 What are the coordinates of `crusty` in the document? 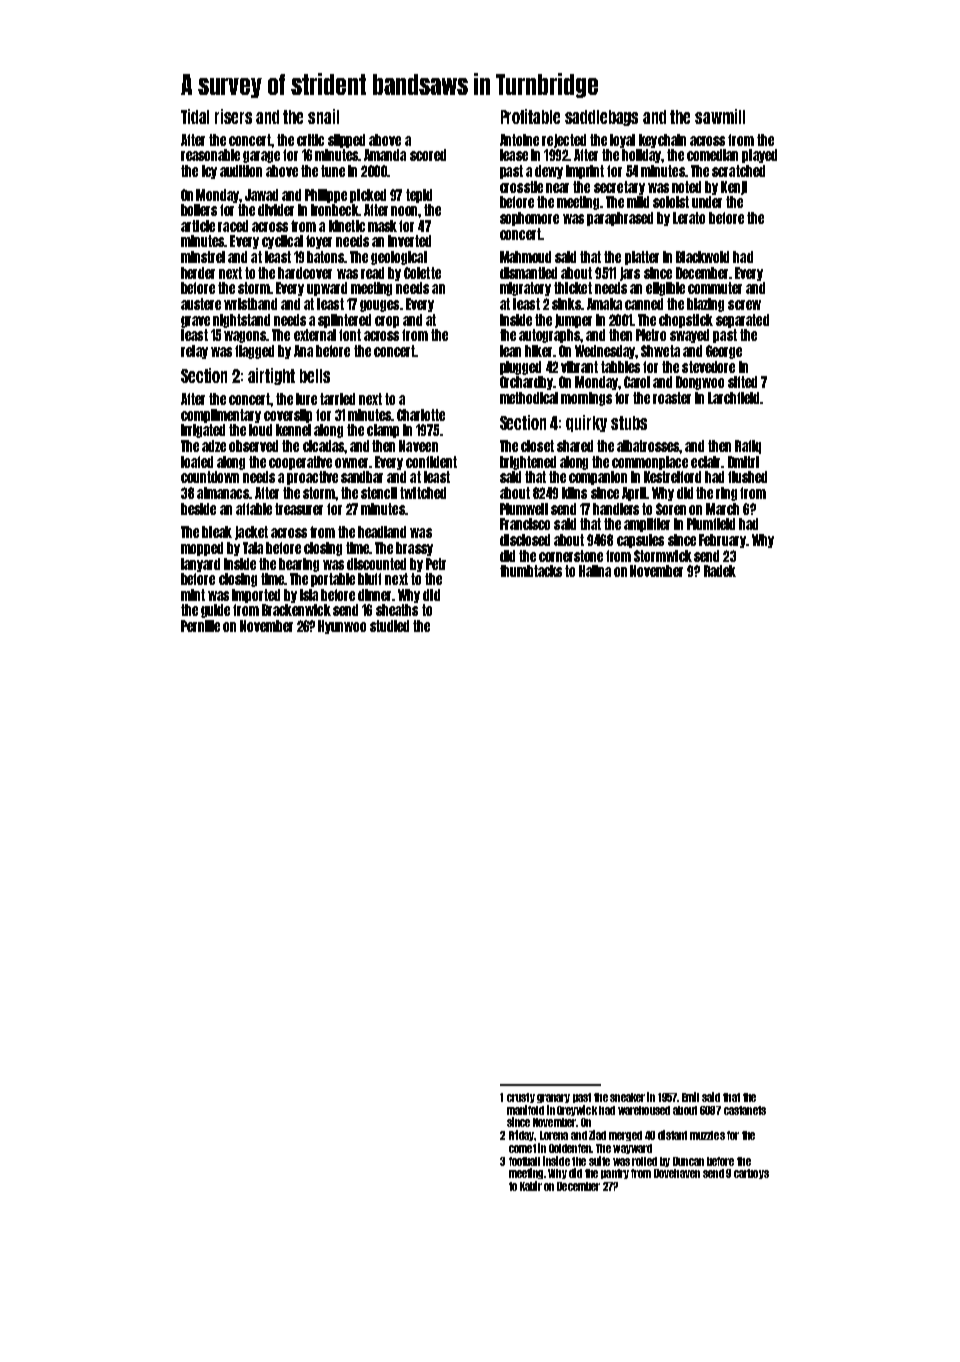 It's located at (521, 1098).
